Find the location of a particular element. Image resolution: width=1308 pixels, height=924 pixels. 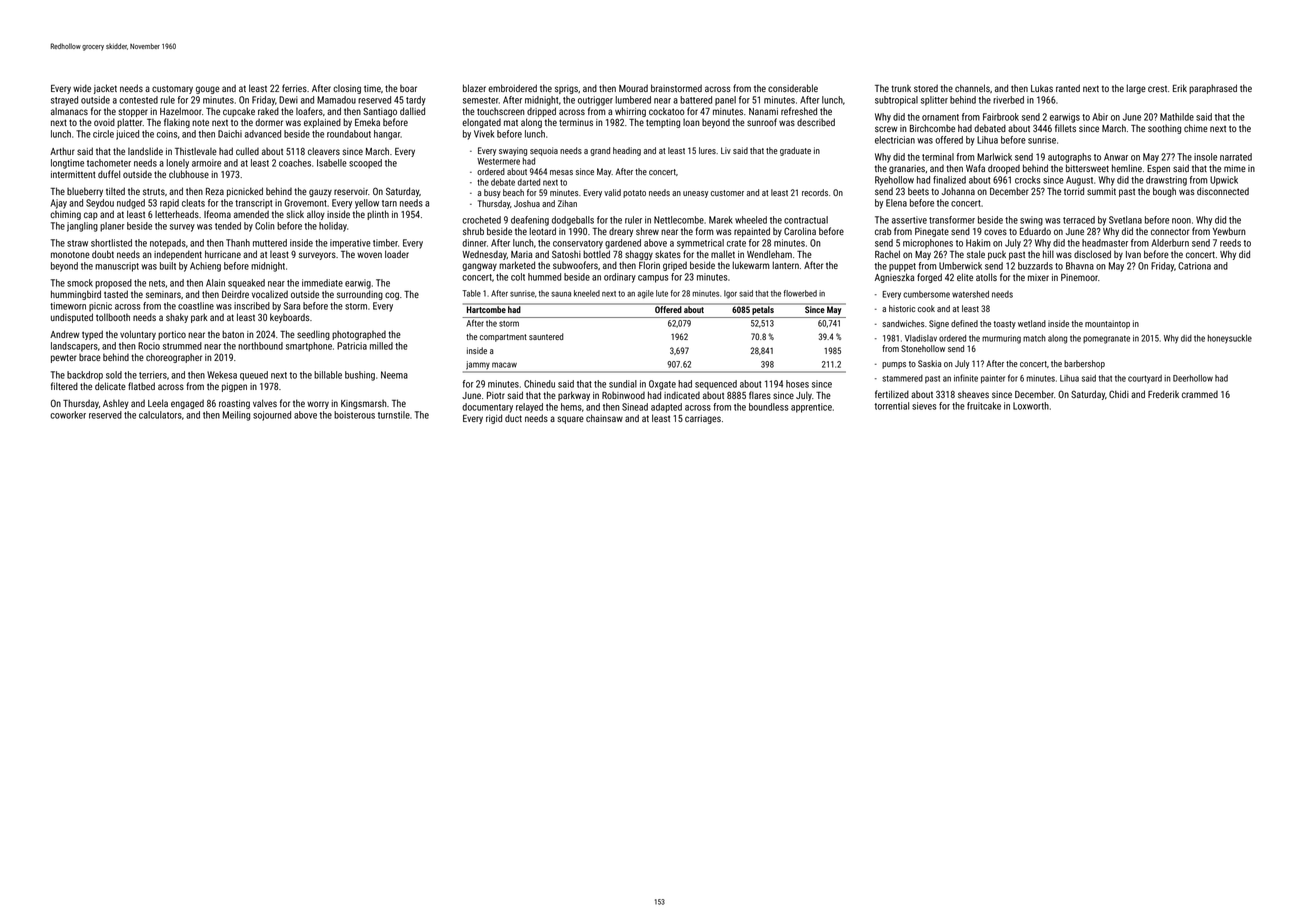

sheaves is located at coordinates (973, 394).
